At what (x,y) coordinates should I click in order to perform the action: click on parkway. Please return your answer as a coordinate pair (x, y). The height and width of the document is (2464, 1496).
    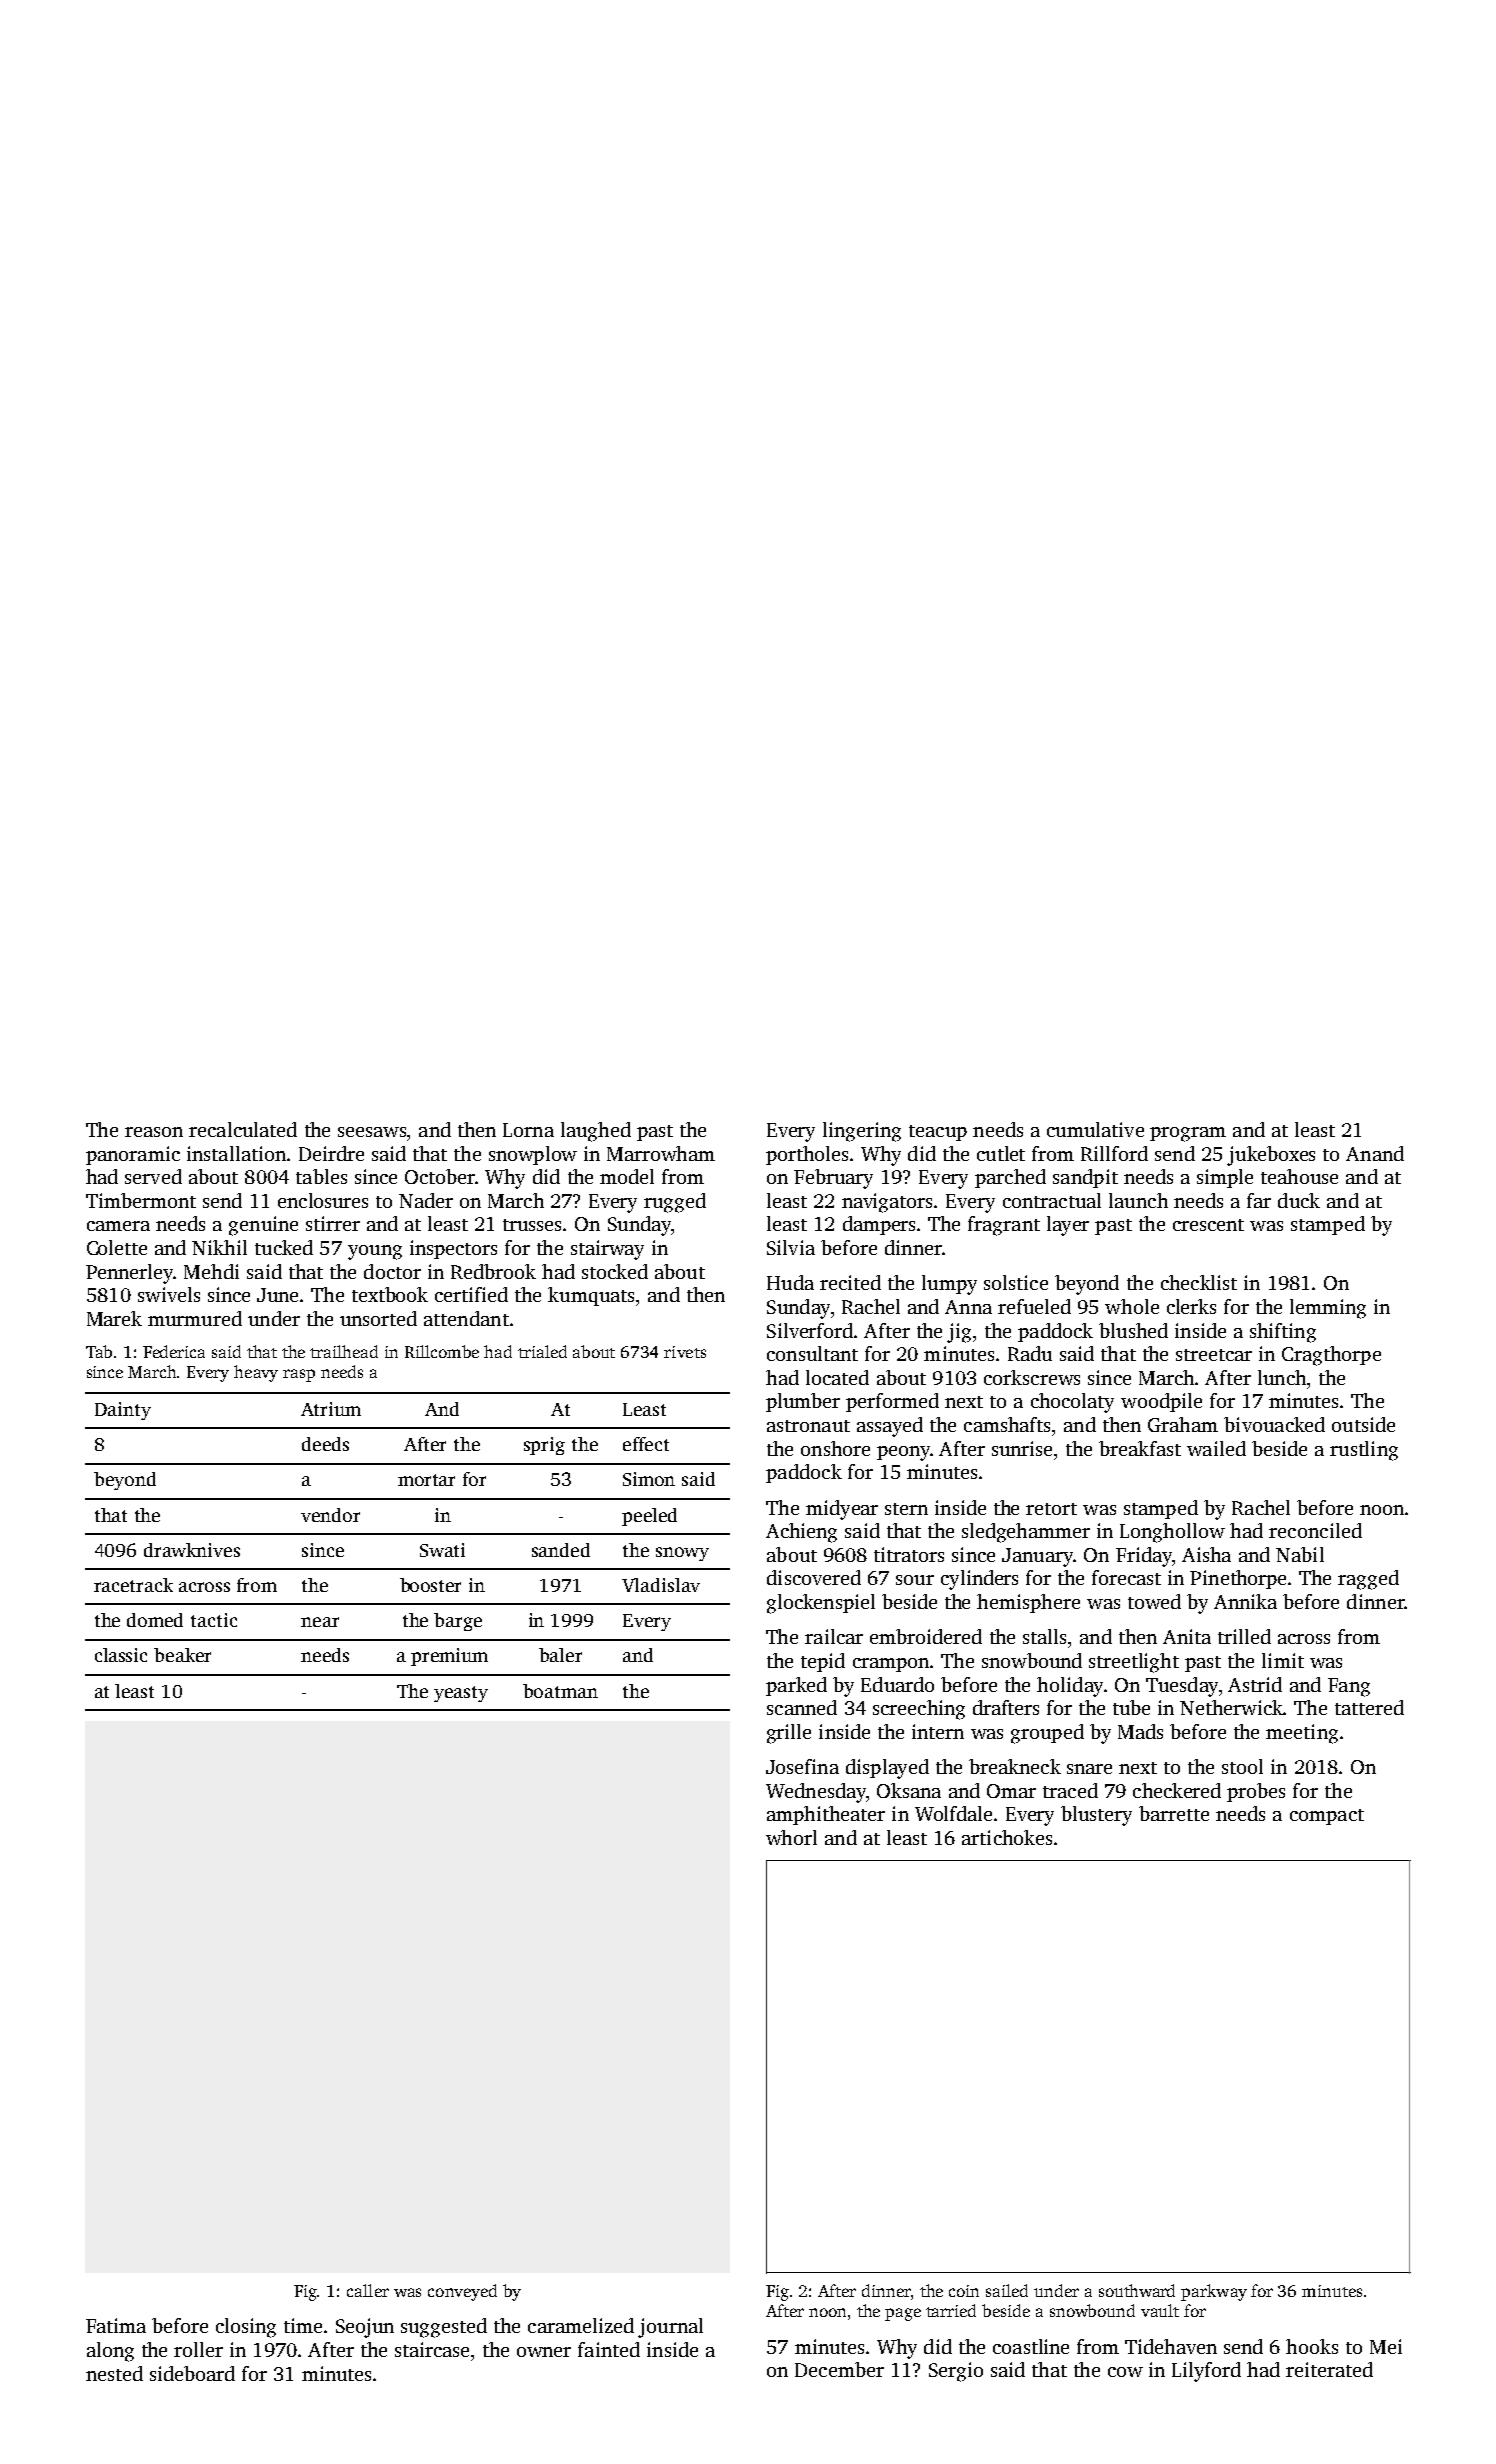
    Looking at the image, I should click on (1214, 2292).
